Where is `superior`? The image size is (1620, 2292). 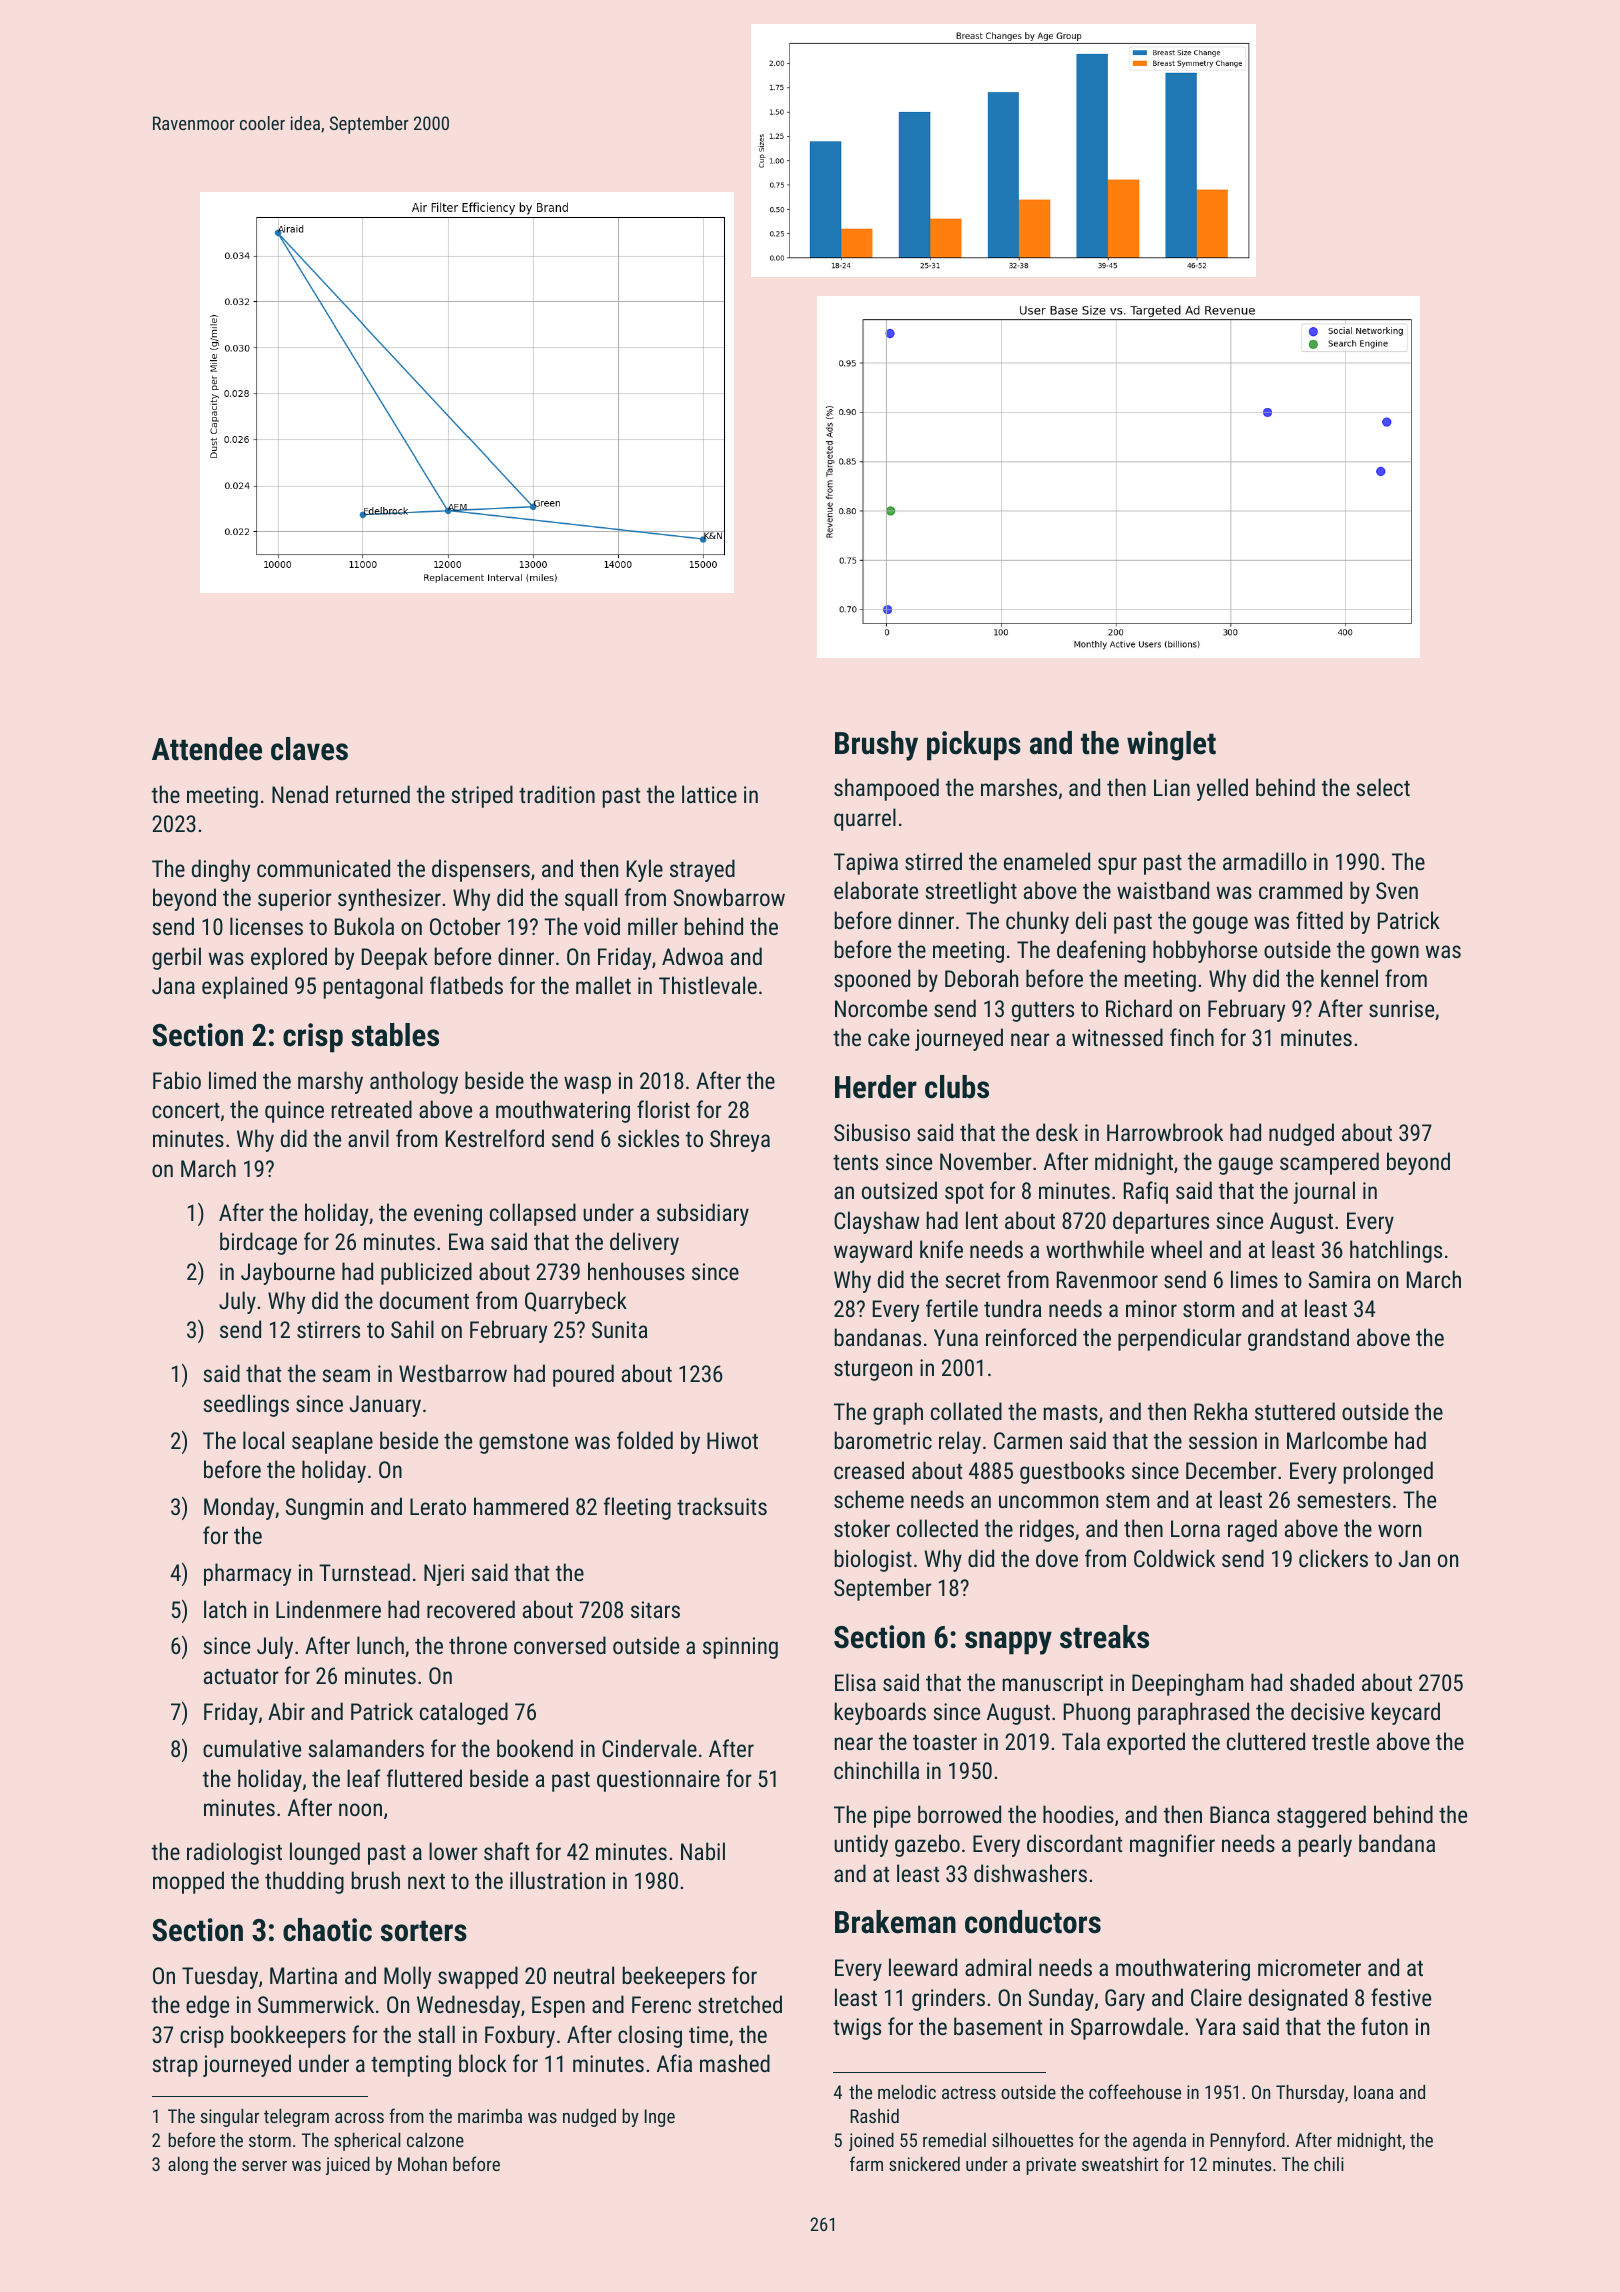
superior is located at coordinates (295, 900).
